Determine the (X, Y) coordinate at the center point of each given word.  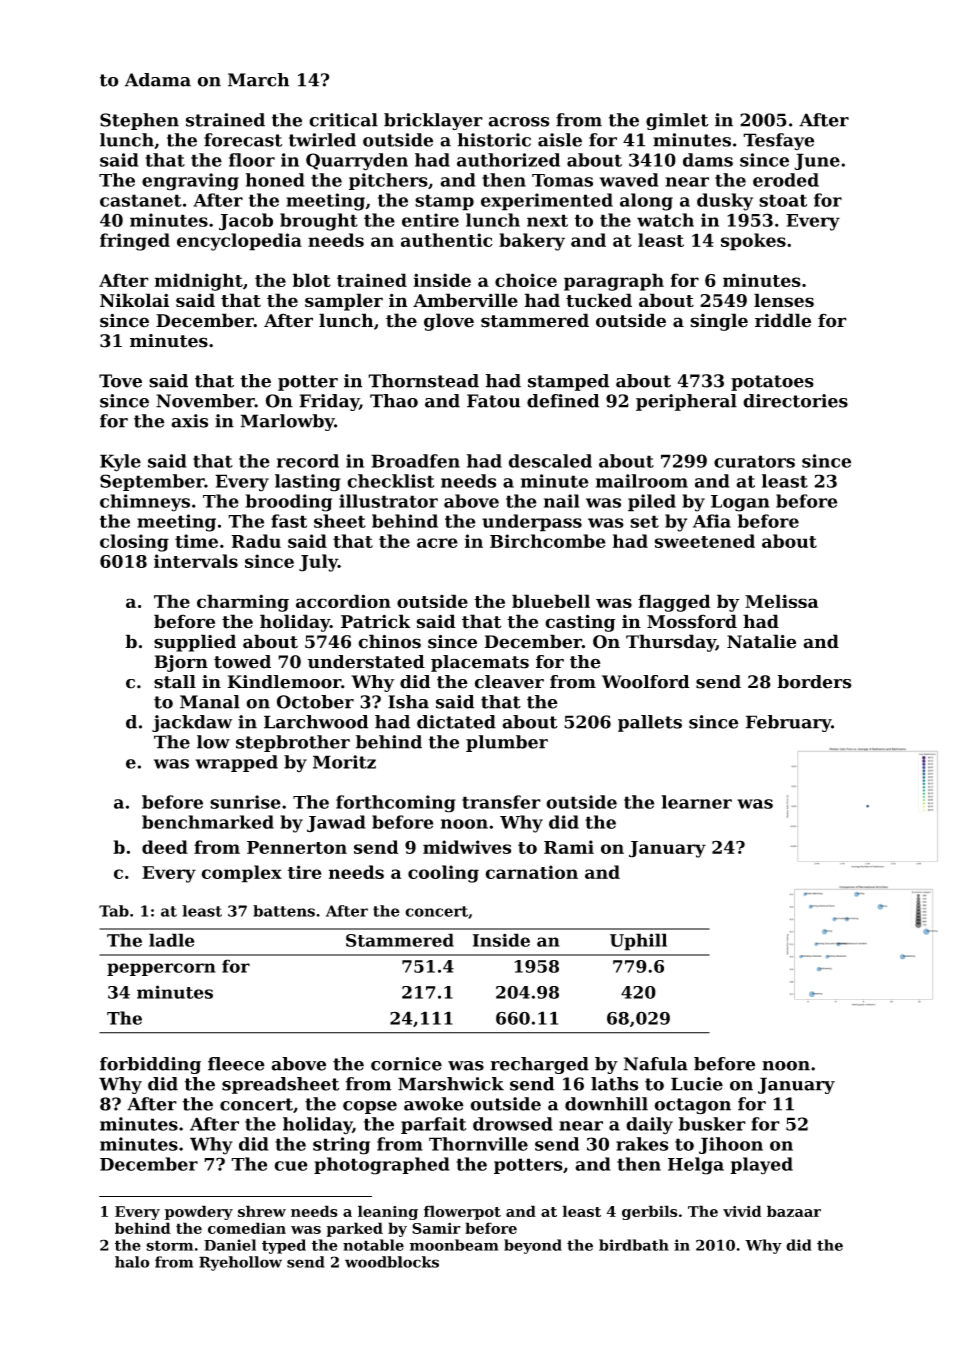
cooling (443, 874)
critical (343, 120)
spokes (753, 242)
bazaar (794, 1211)
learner (697, 802)
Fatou (493, 401)
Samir (436, 1228)
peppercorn (161, 969)
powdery (199, 1212)
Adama (158, 80)
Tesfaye (778, 142)
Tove (120, 381)
